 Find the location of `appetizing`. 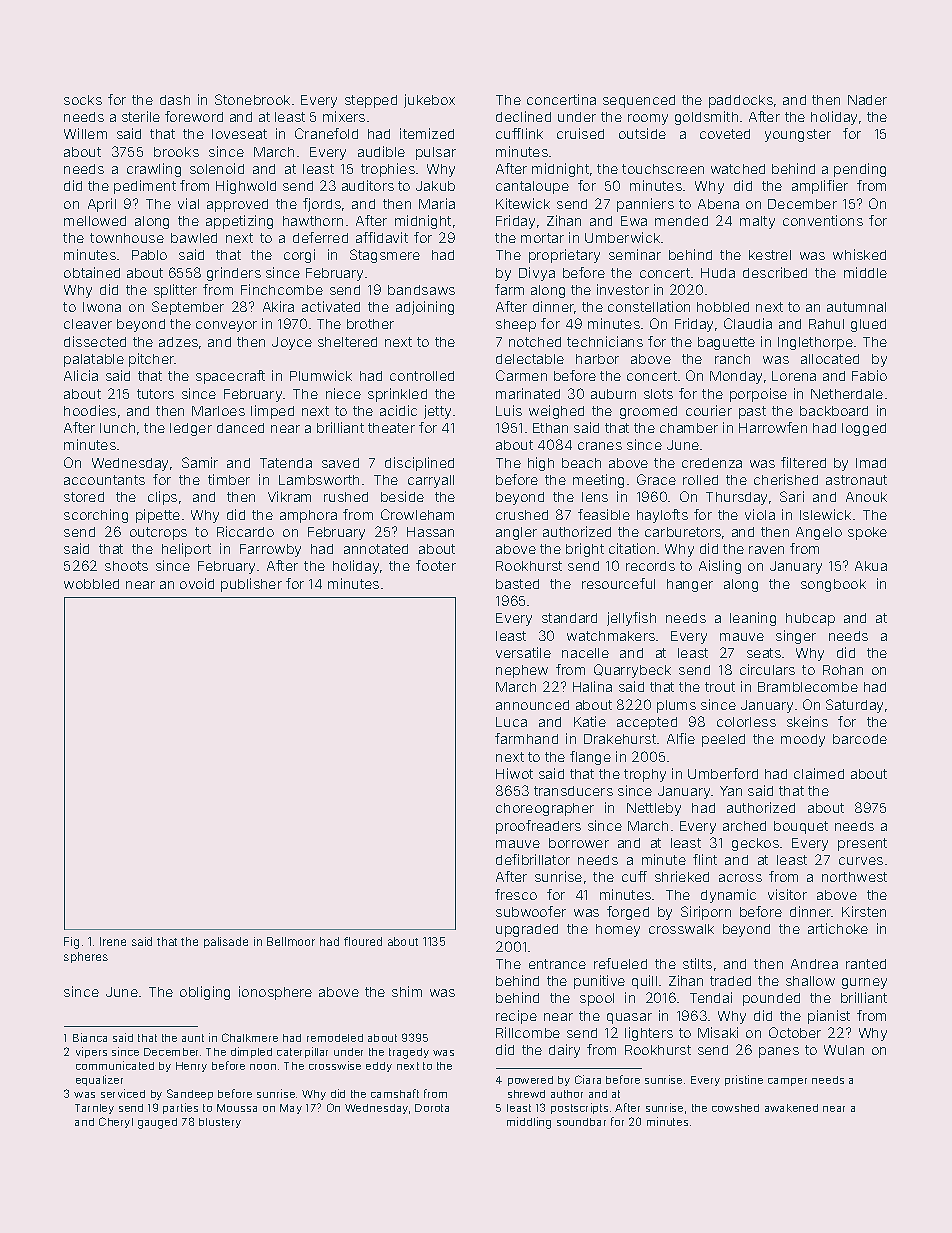

appetizing is located at coordinates (239, 222).
